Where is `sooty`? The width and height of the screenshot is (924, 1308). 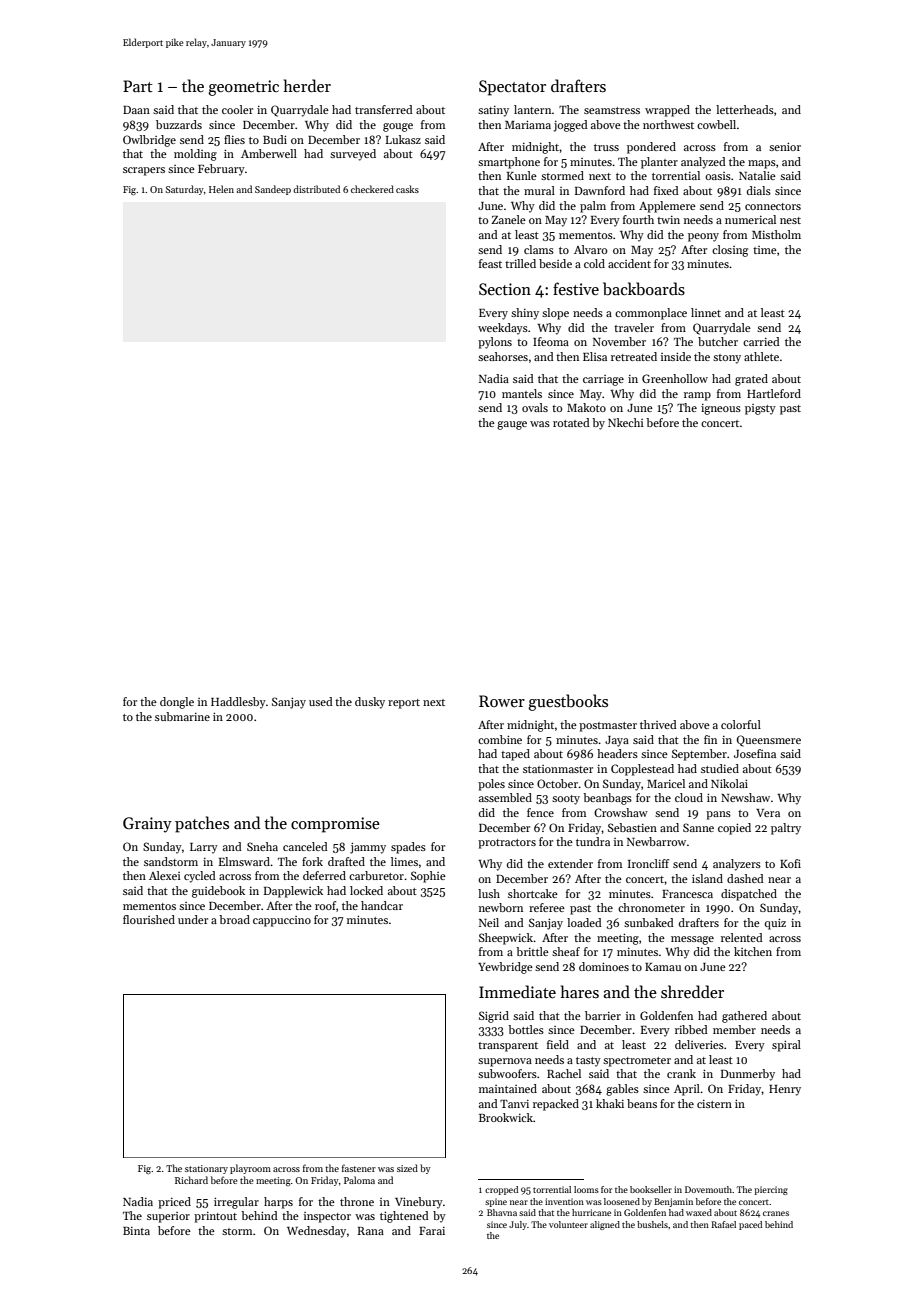
sooty is located at coordinates (566, 800).
